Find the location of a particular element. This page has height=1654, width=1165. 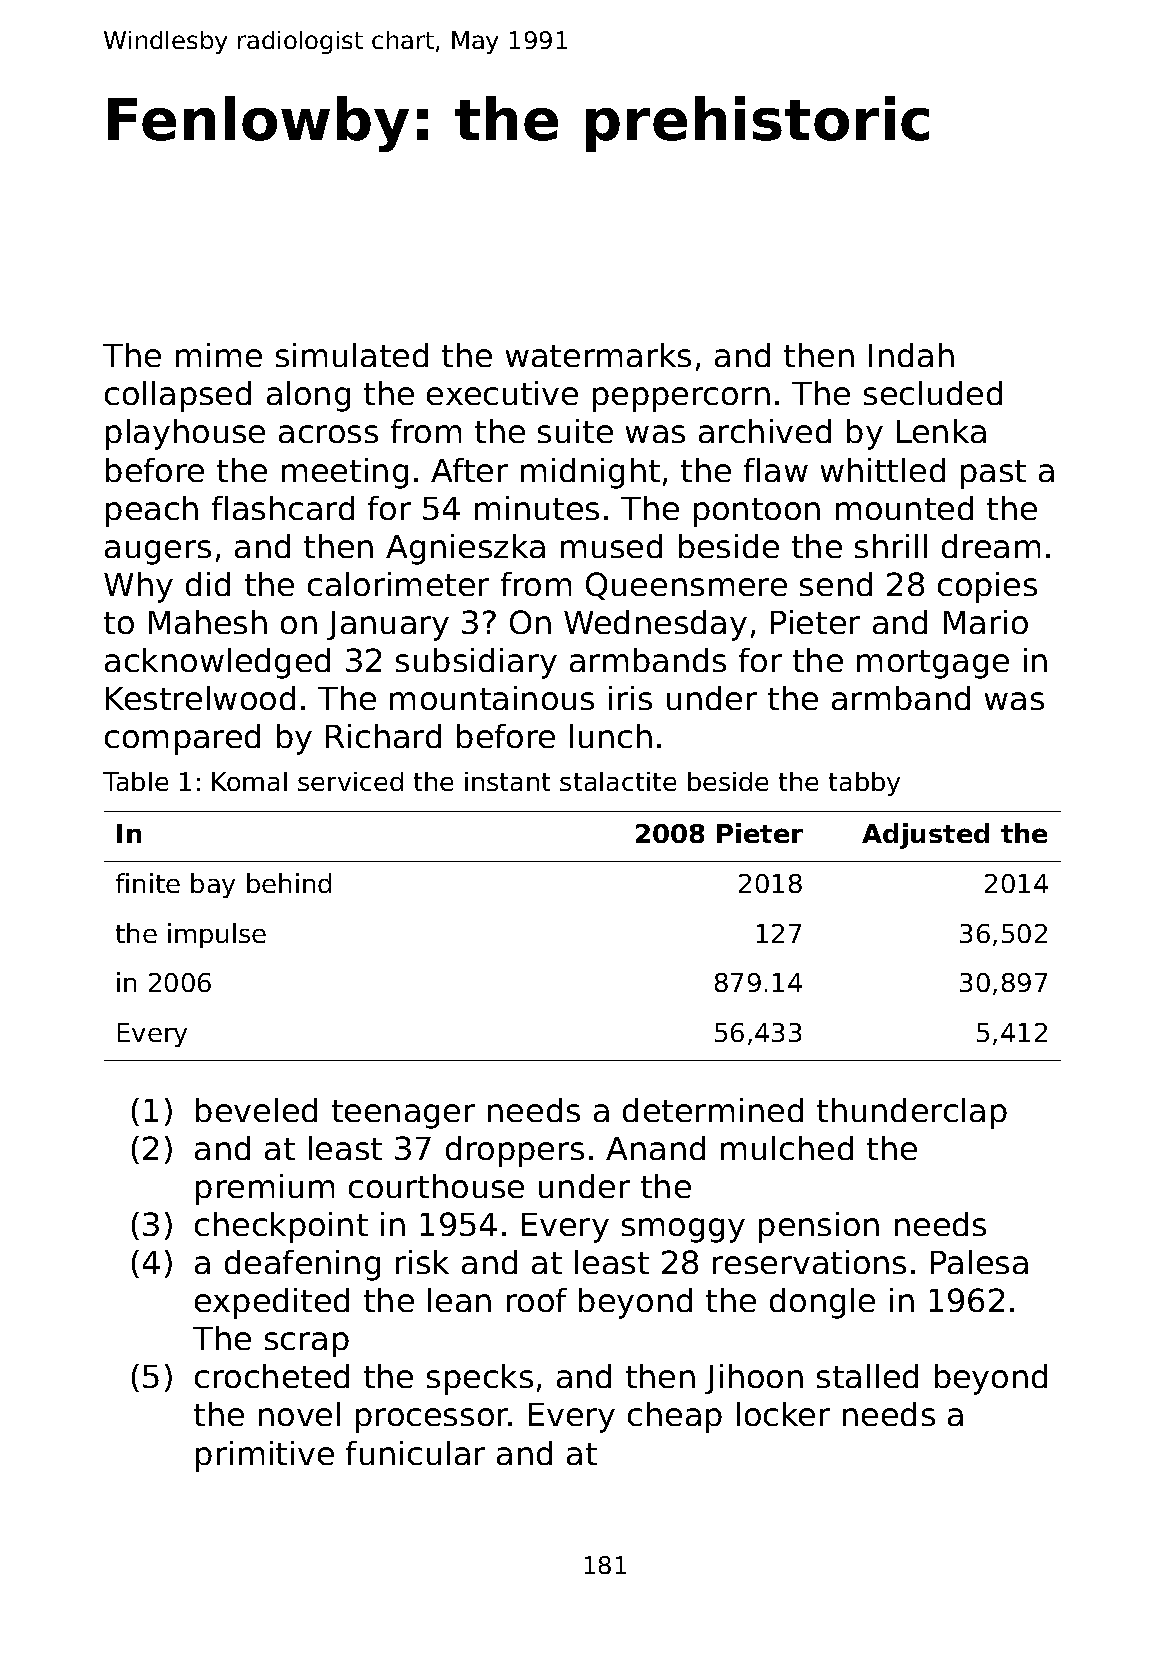

Indah is located at coordinates (911, 355).
